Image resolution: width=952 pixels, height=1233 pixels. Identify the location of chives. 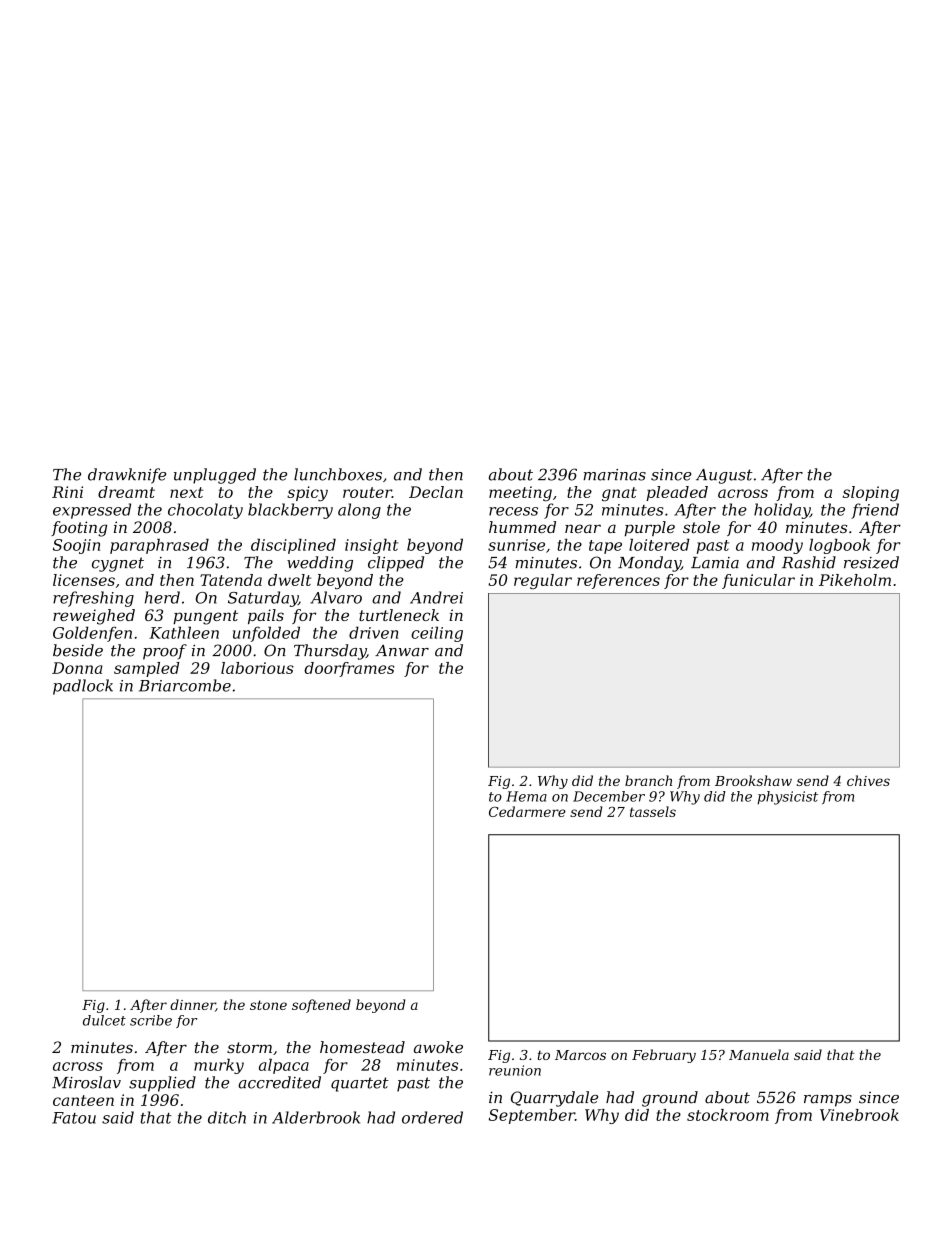
(868, 780).
